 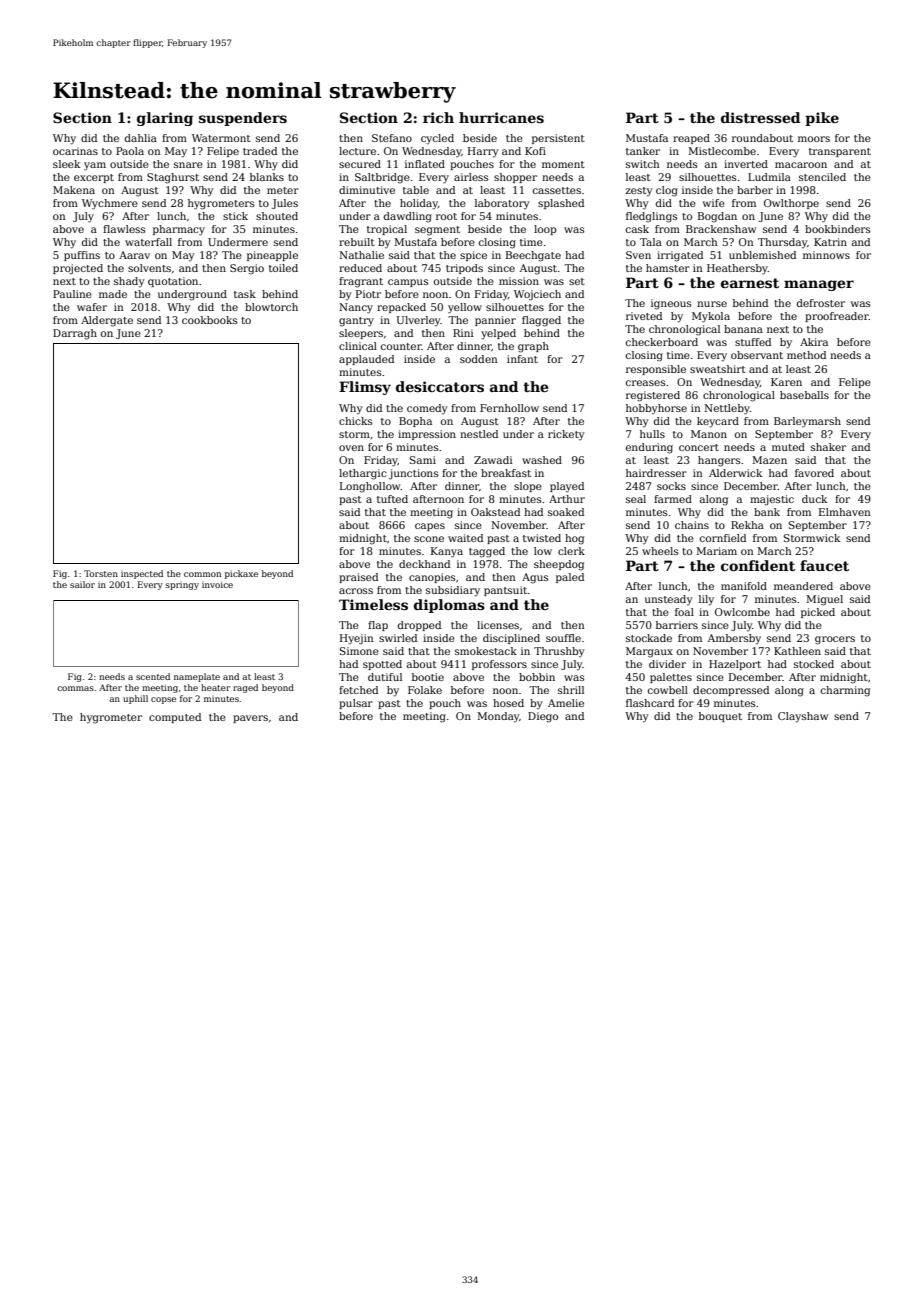 What do you see at coordinates (835, 640) in the document?
I see `grocers` at bounding box center [835, 640].
